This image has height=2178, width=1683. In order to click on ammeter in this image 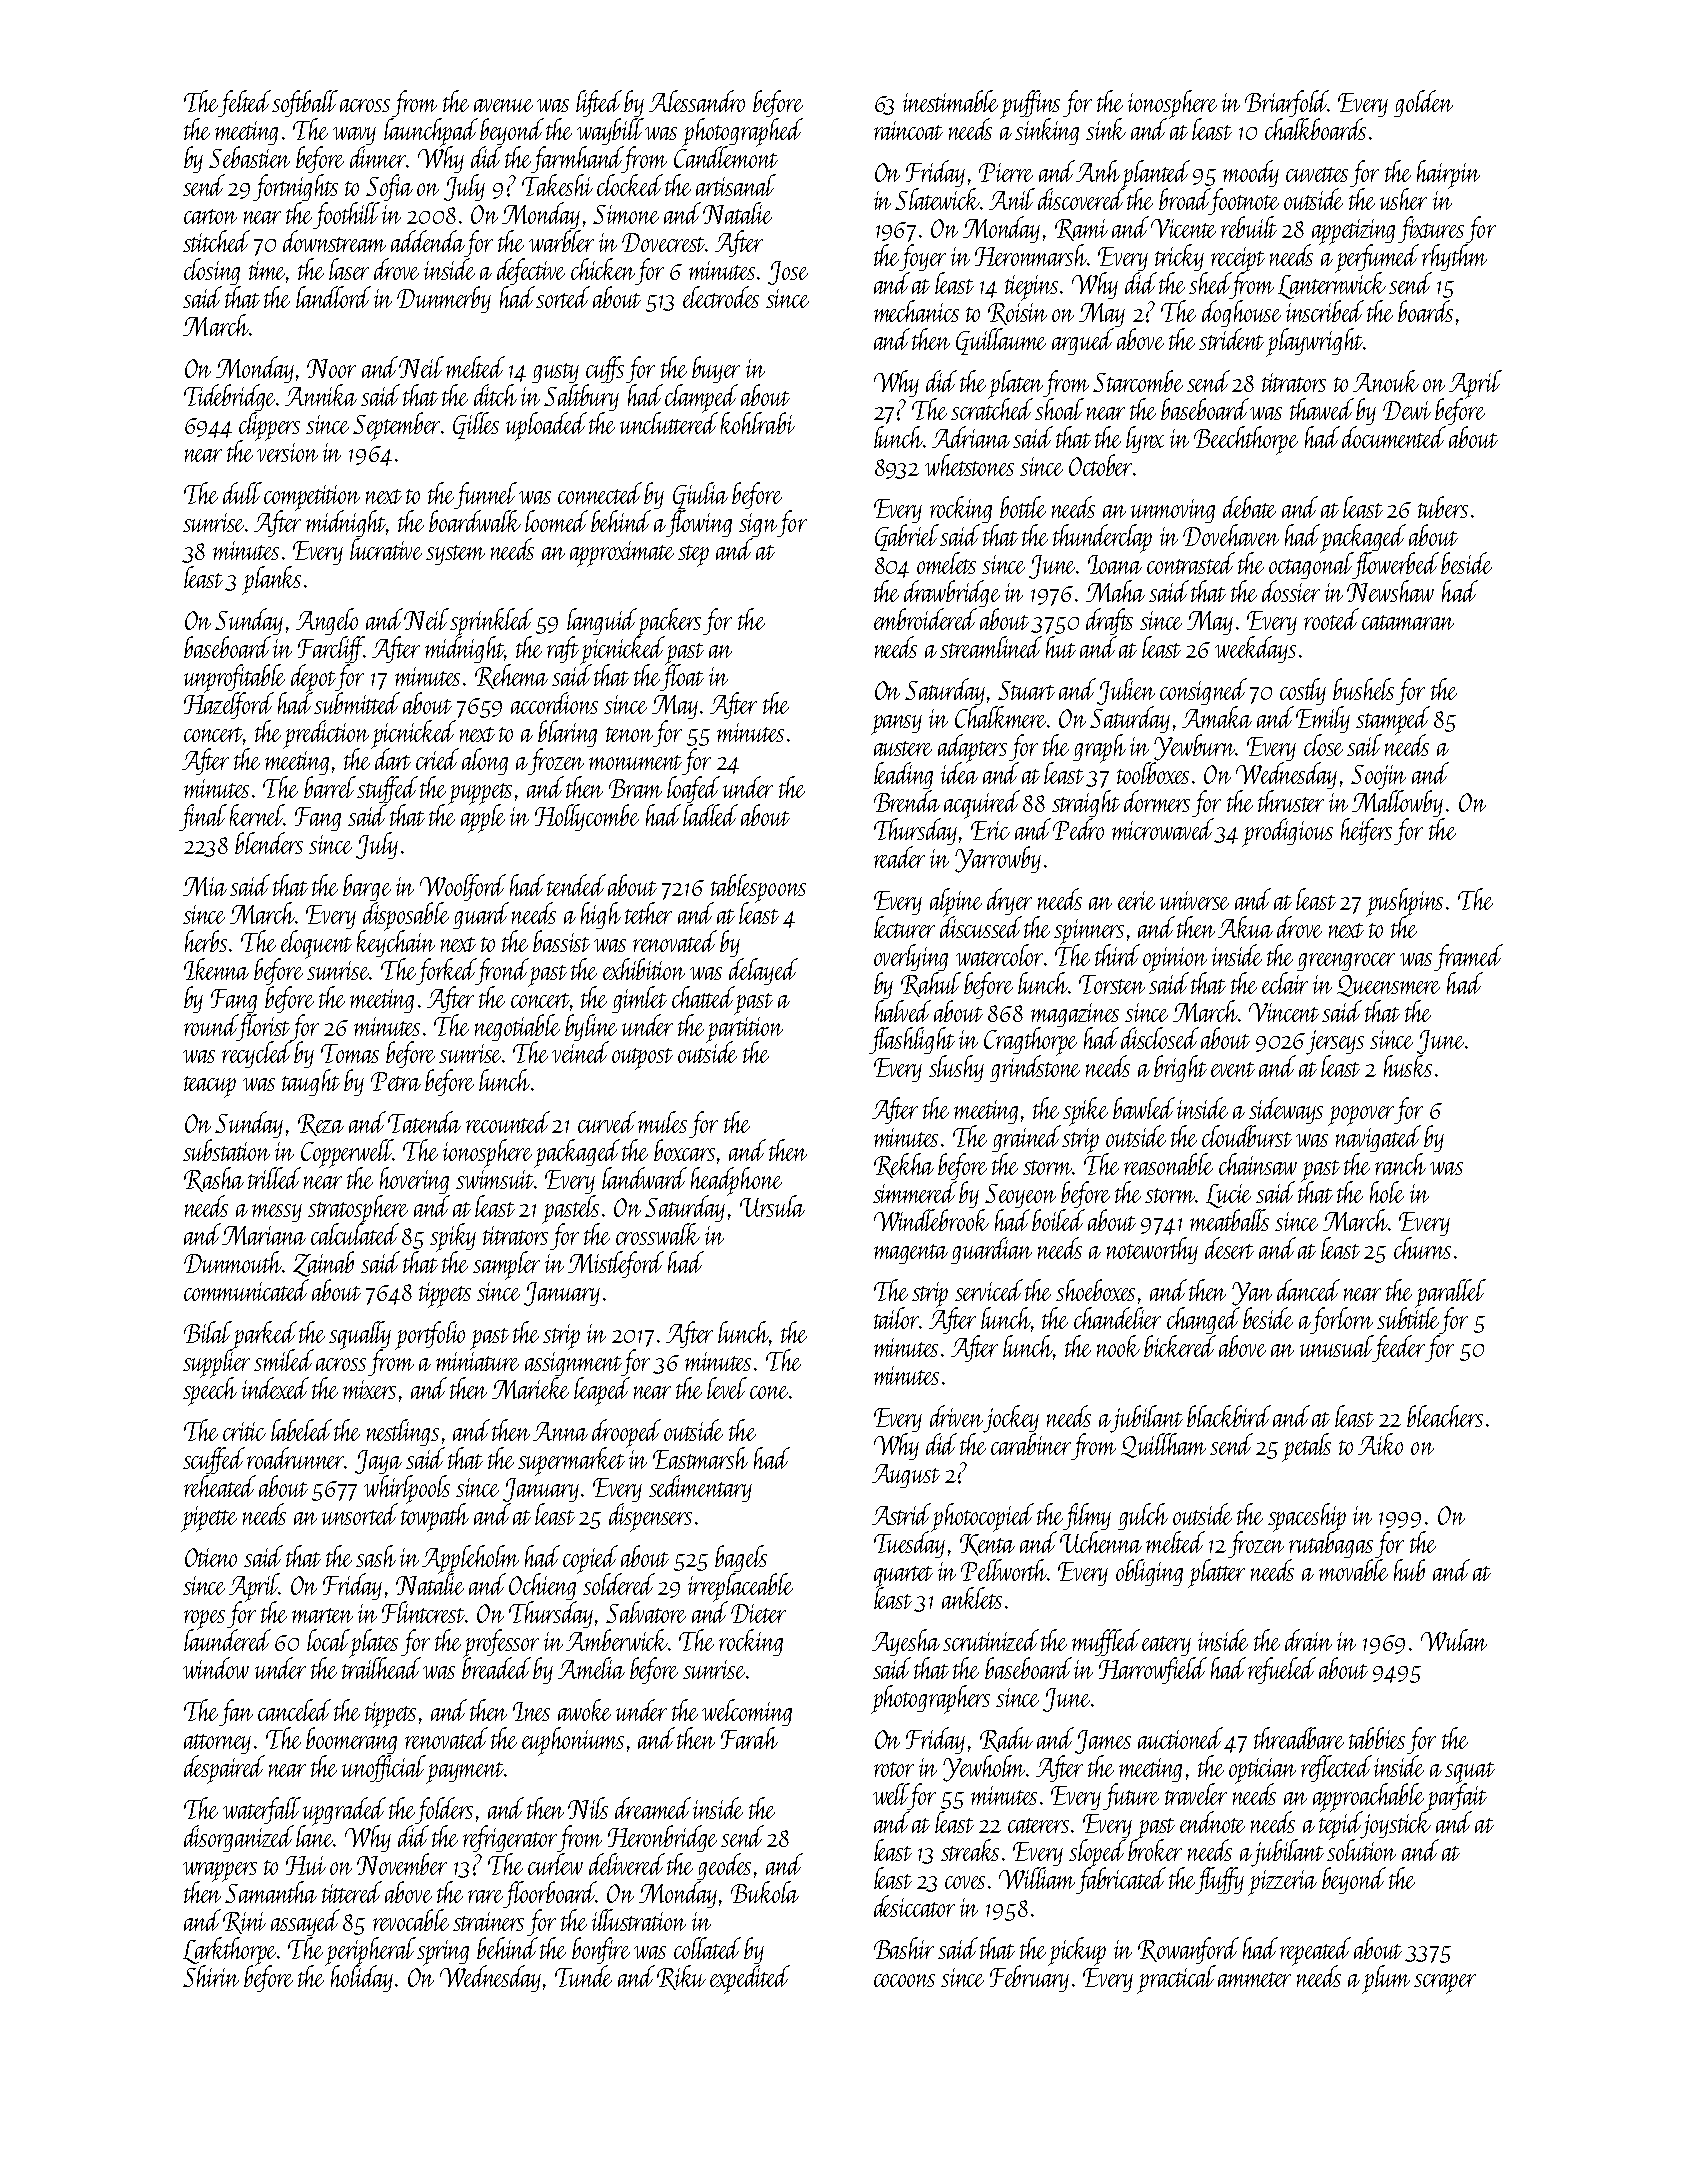, I will do `click(1254, 1979)`.
